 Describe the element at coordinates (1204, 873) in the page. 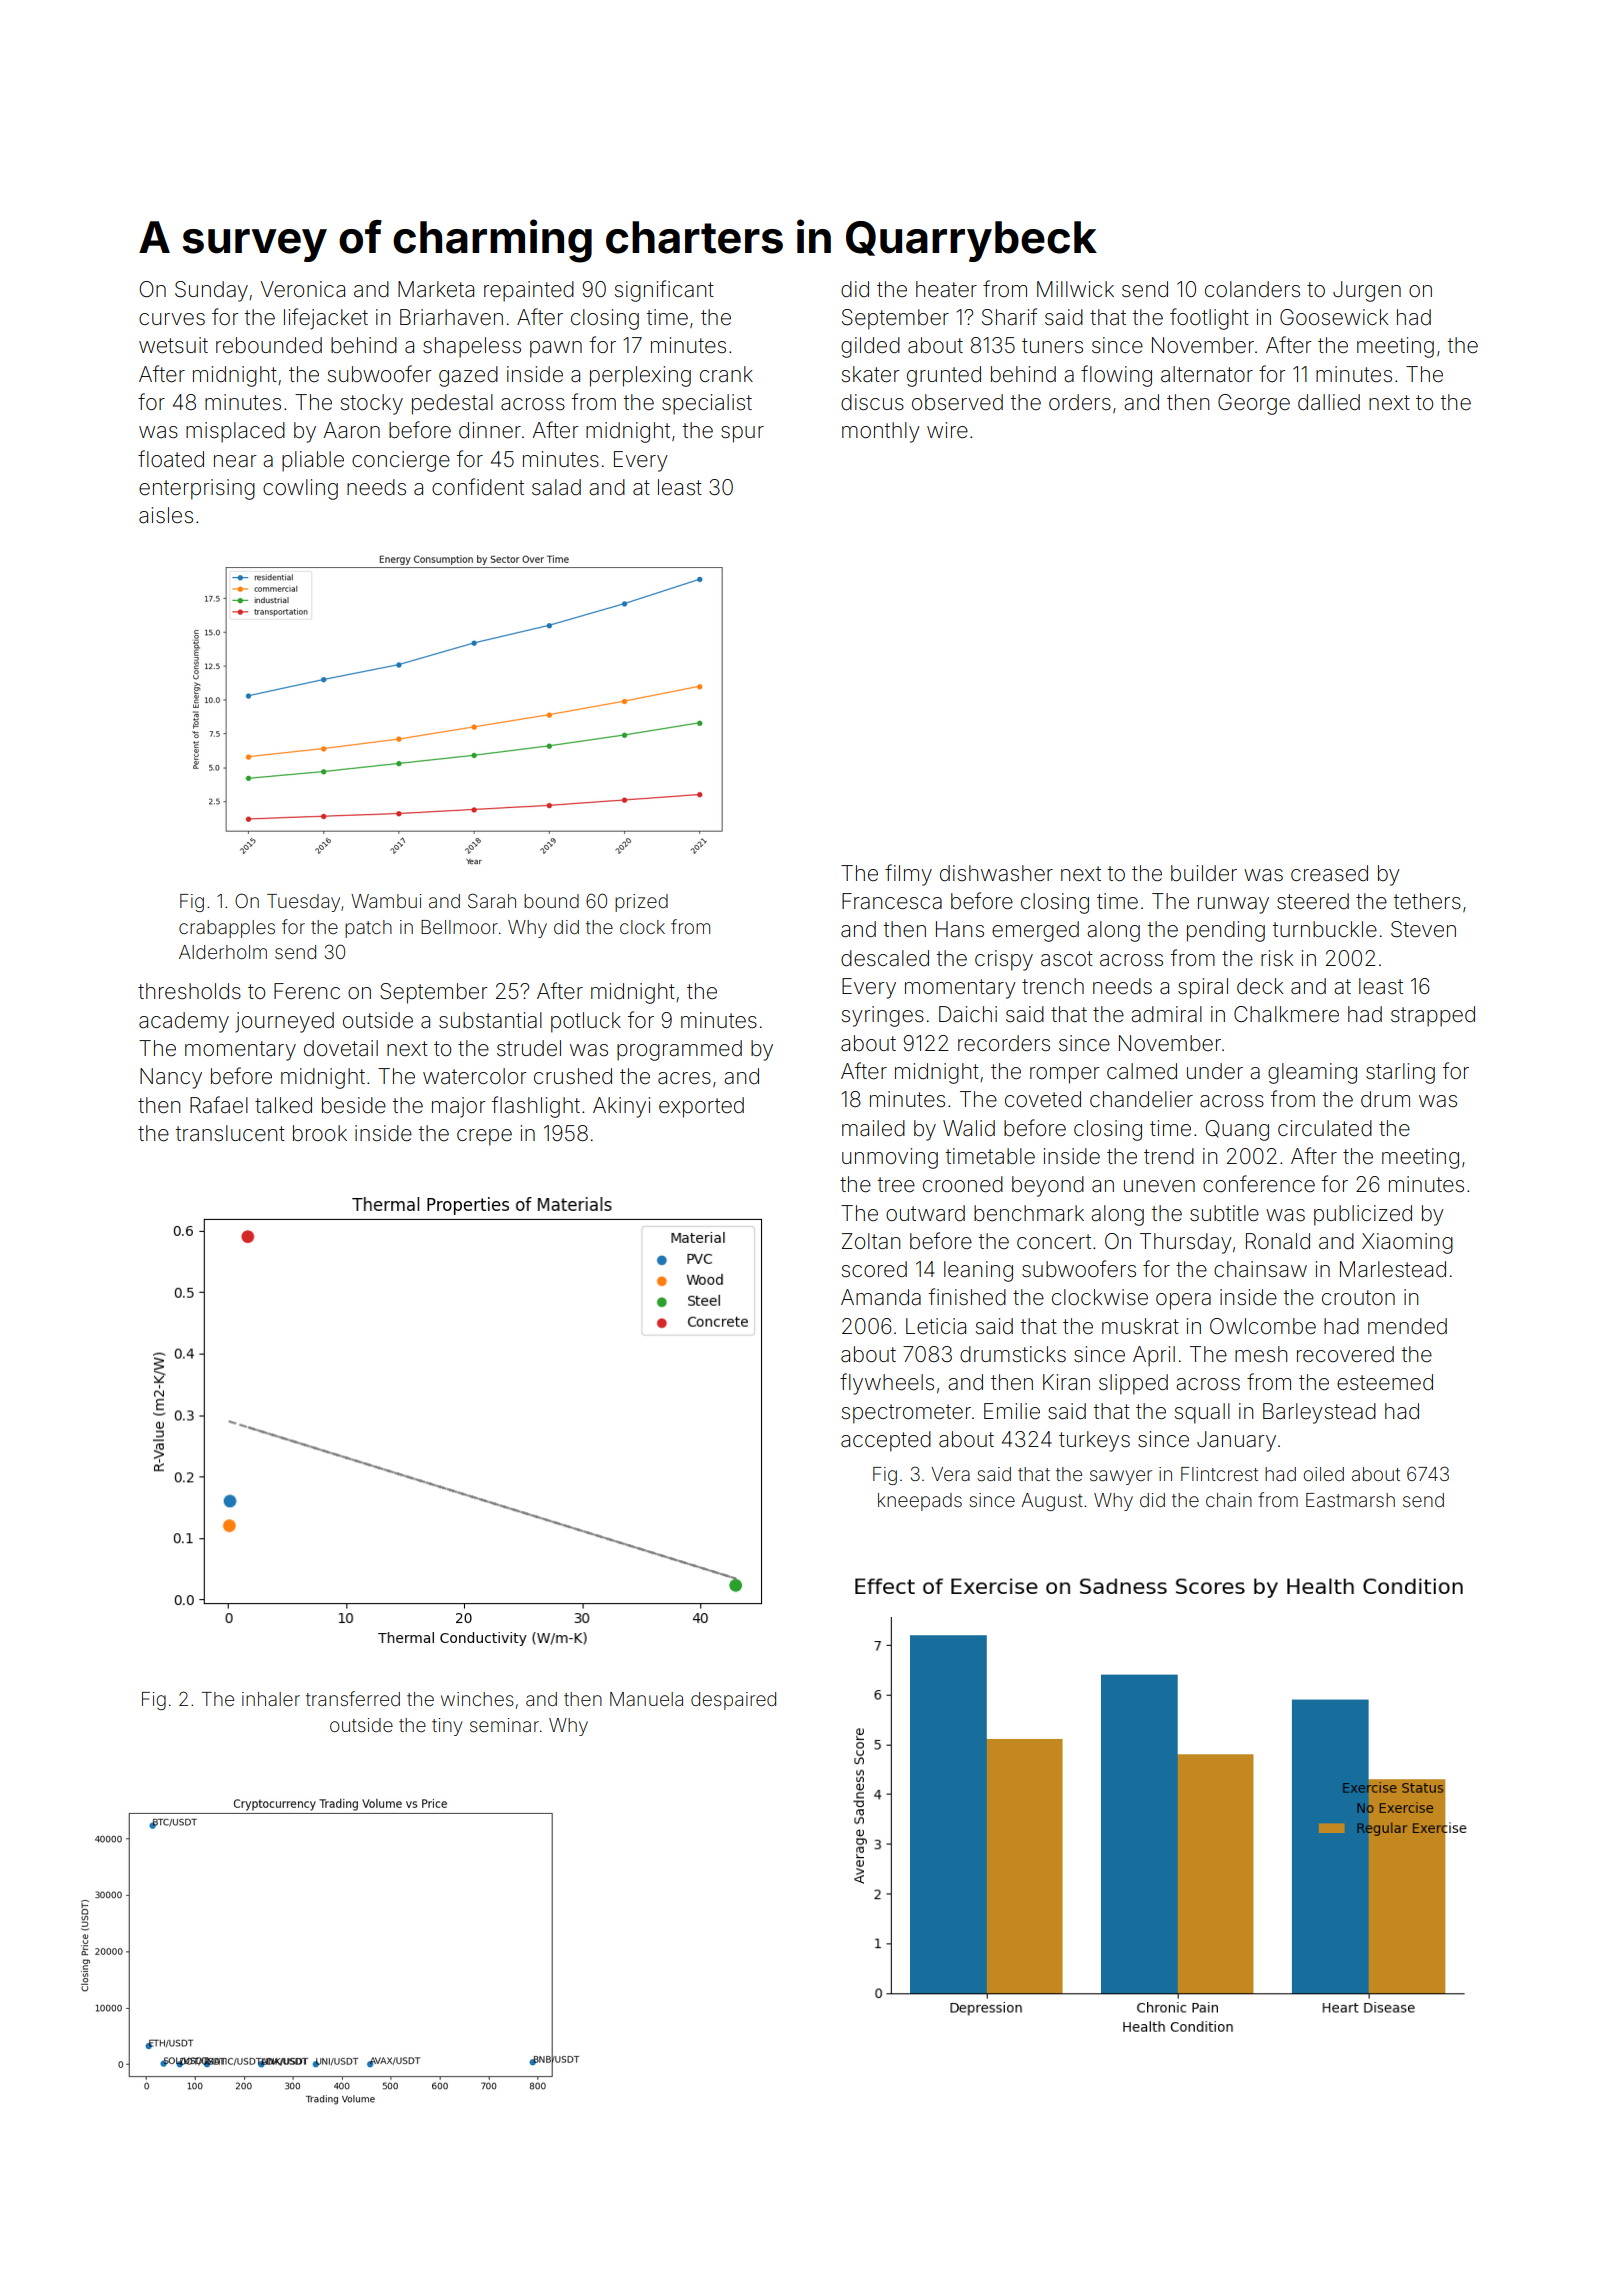

I see `builder` at that location.
